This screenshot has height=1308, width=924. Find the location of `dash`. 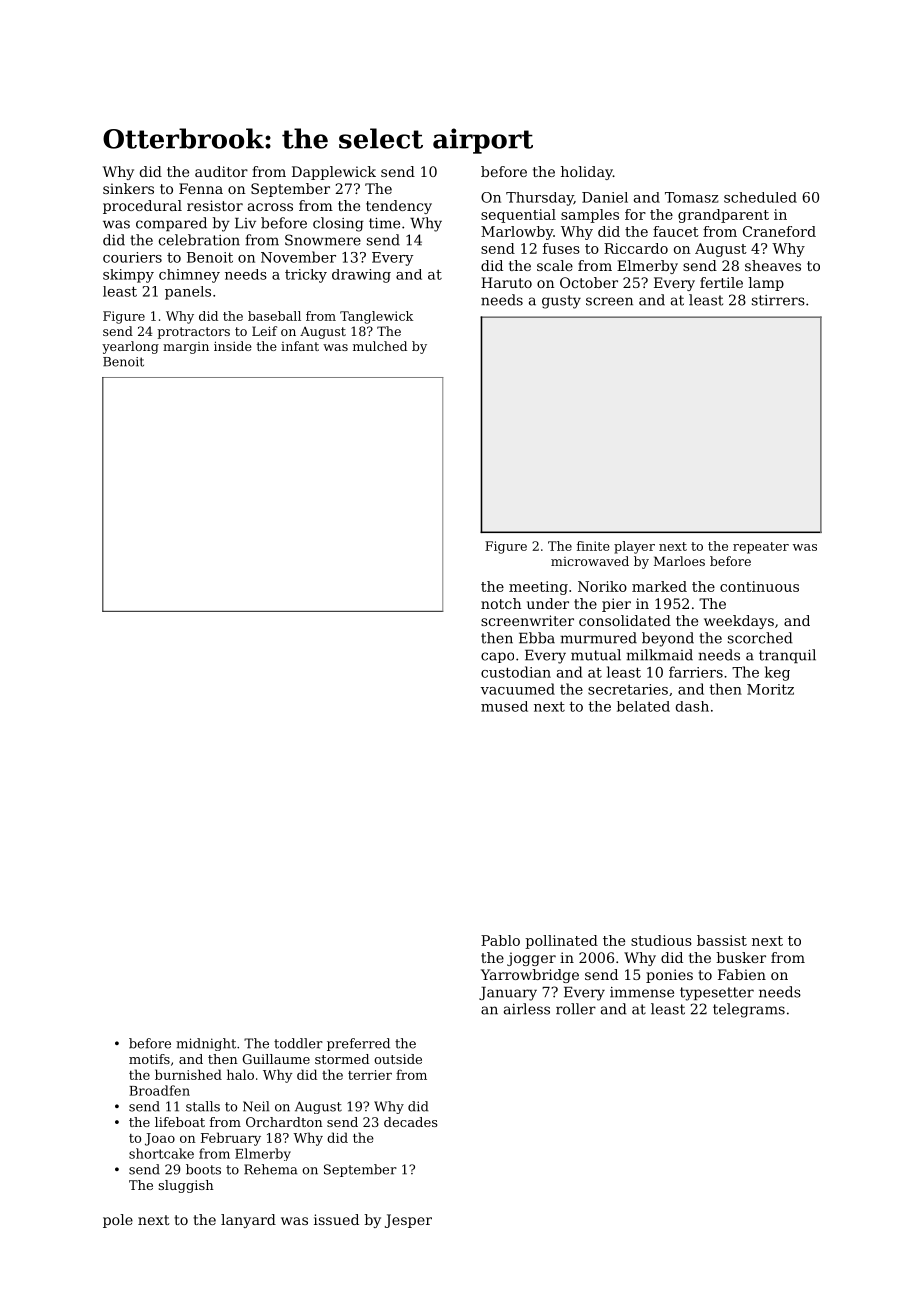

dash is located at coordinates (692, 706).
